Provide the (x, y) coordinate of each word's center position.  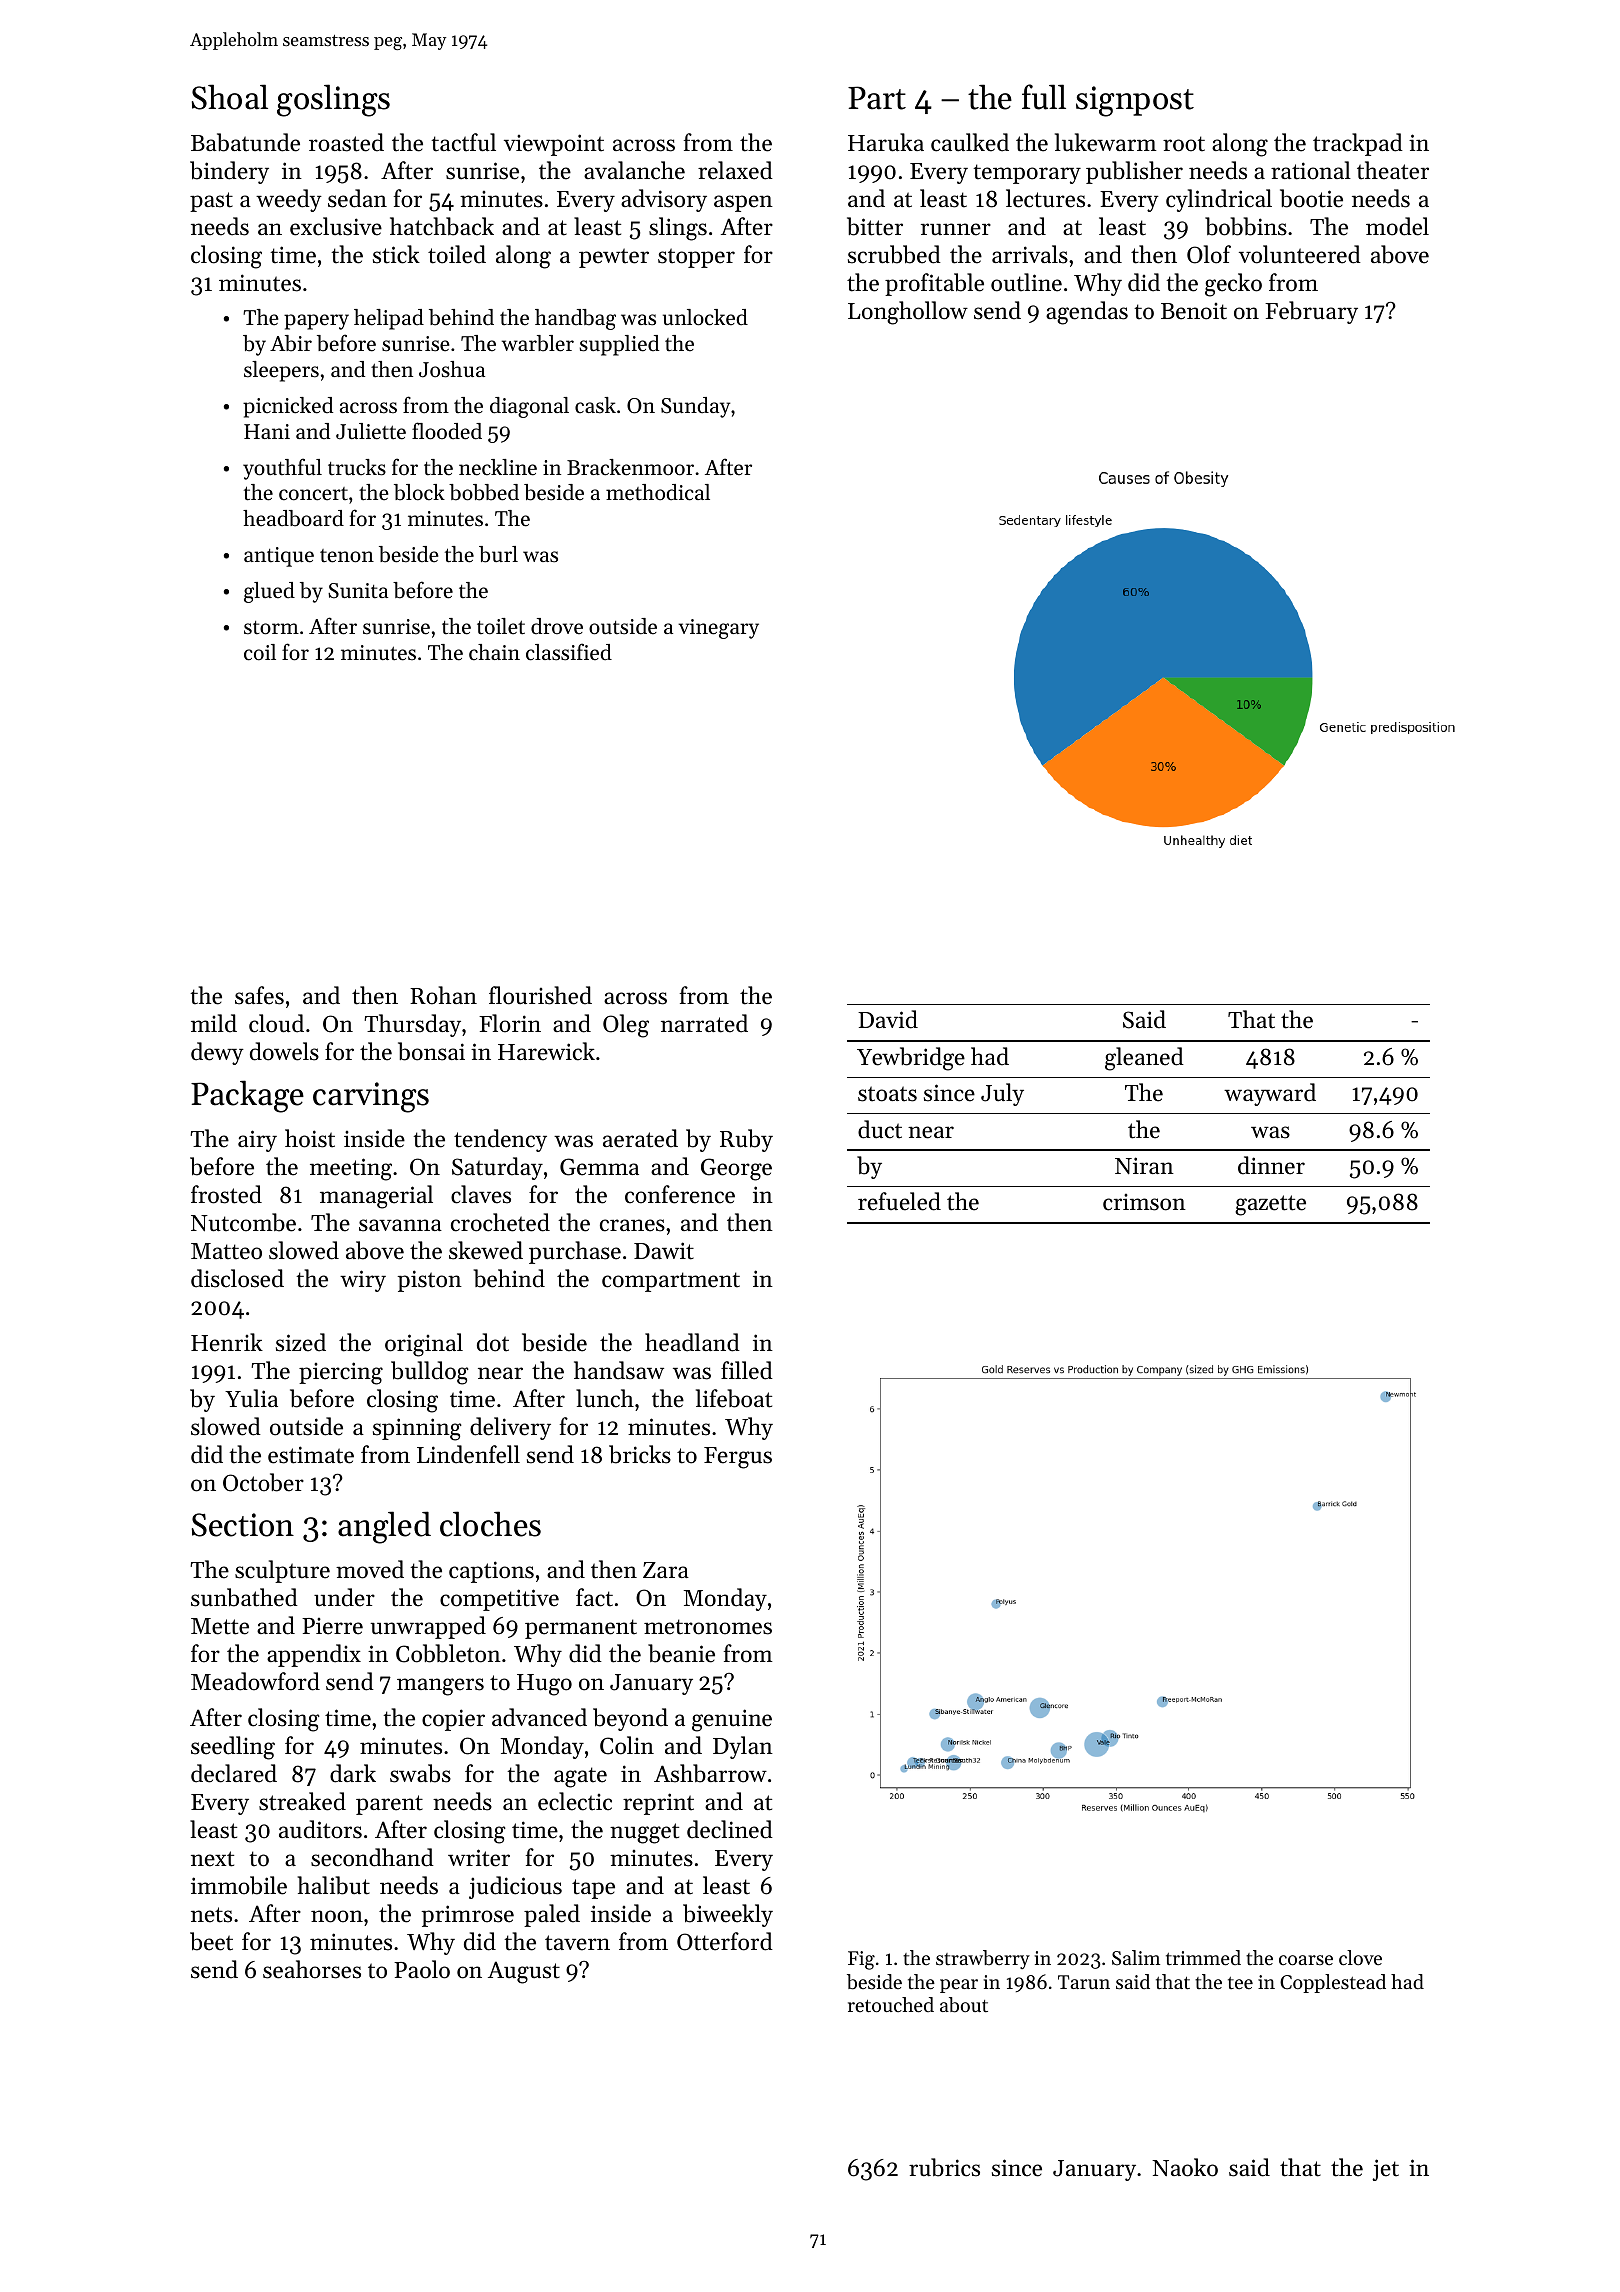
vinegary (718, 629)
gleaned (1144, 1059)
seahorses (312, 1969)
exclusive (336, 226)
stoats (887, 1094)
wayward (1270, 1094)
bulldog (430, 1373)
